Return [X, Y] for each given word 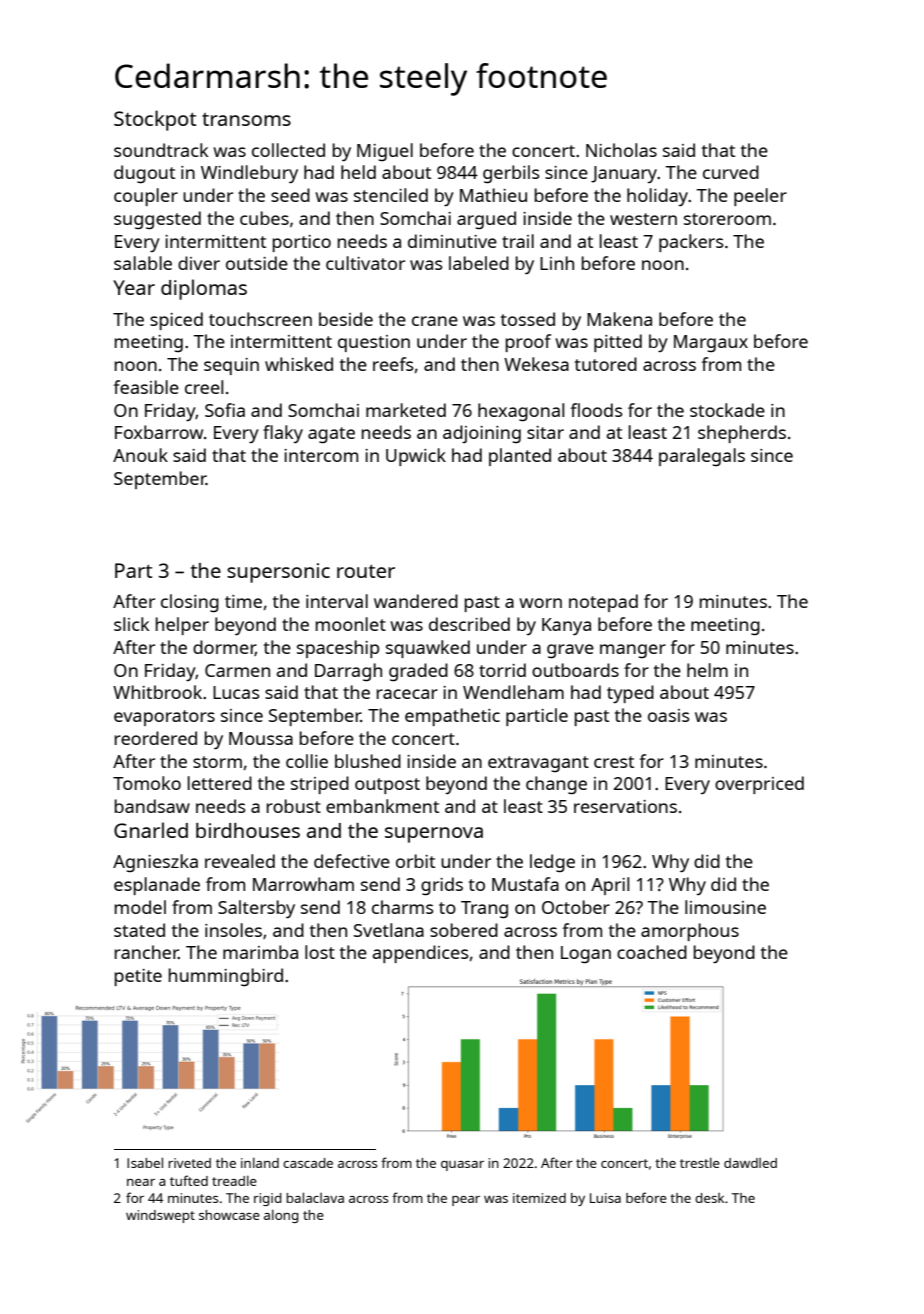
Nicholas [621, 150]
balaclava [315, 1197]
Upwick [416, 457]
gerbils [511, 174]
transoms [246, 119]
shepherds [742, 434]
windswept [160, 1216]
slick [131, 624]
